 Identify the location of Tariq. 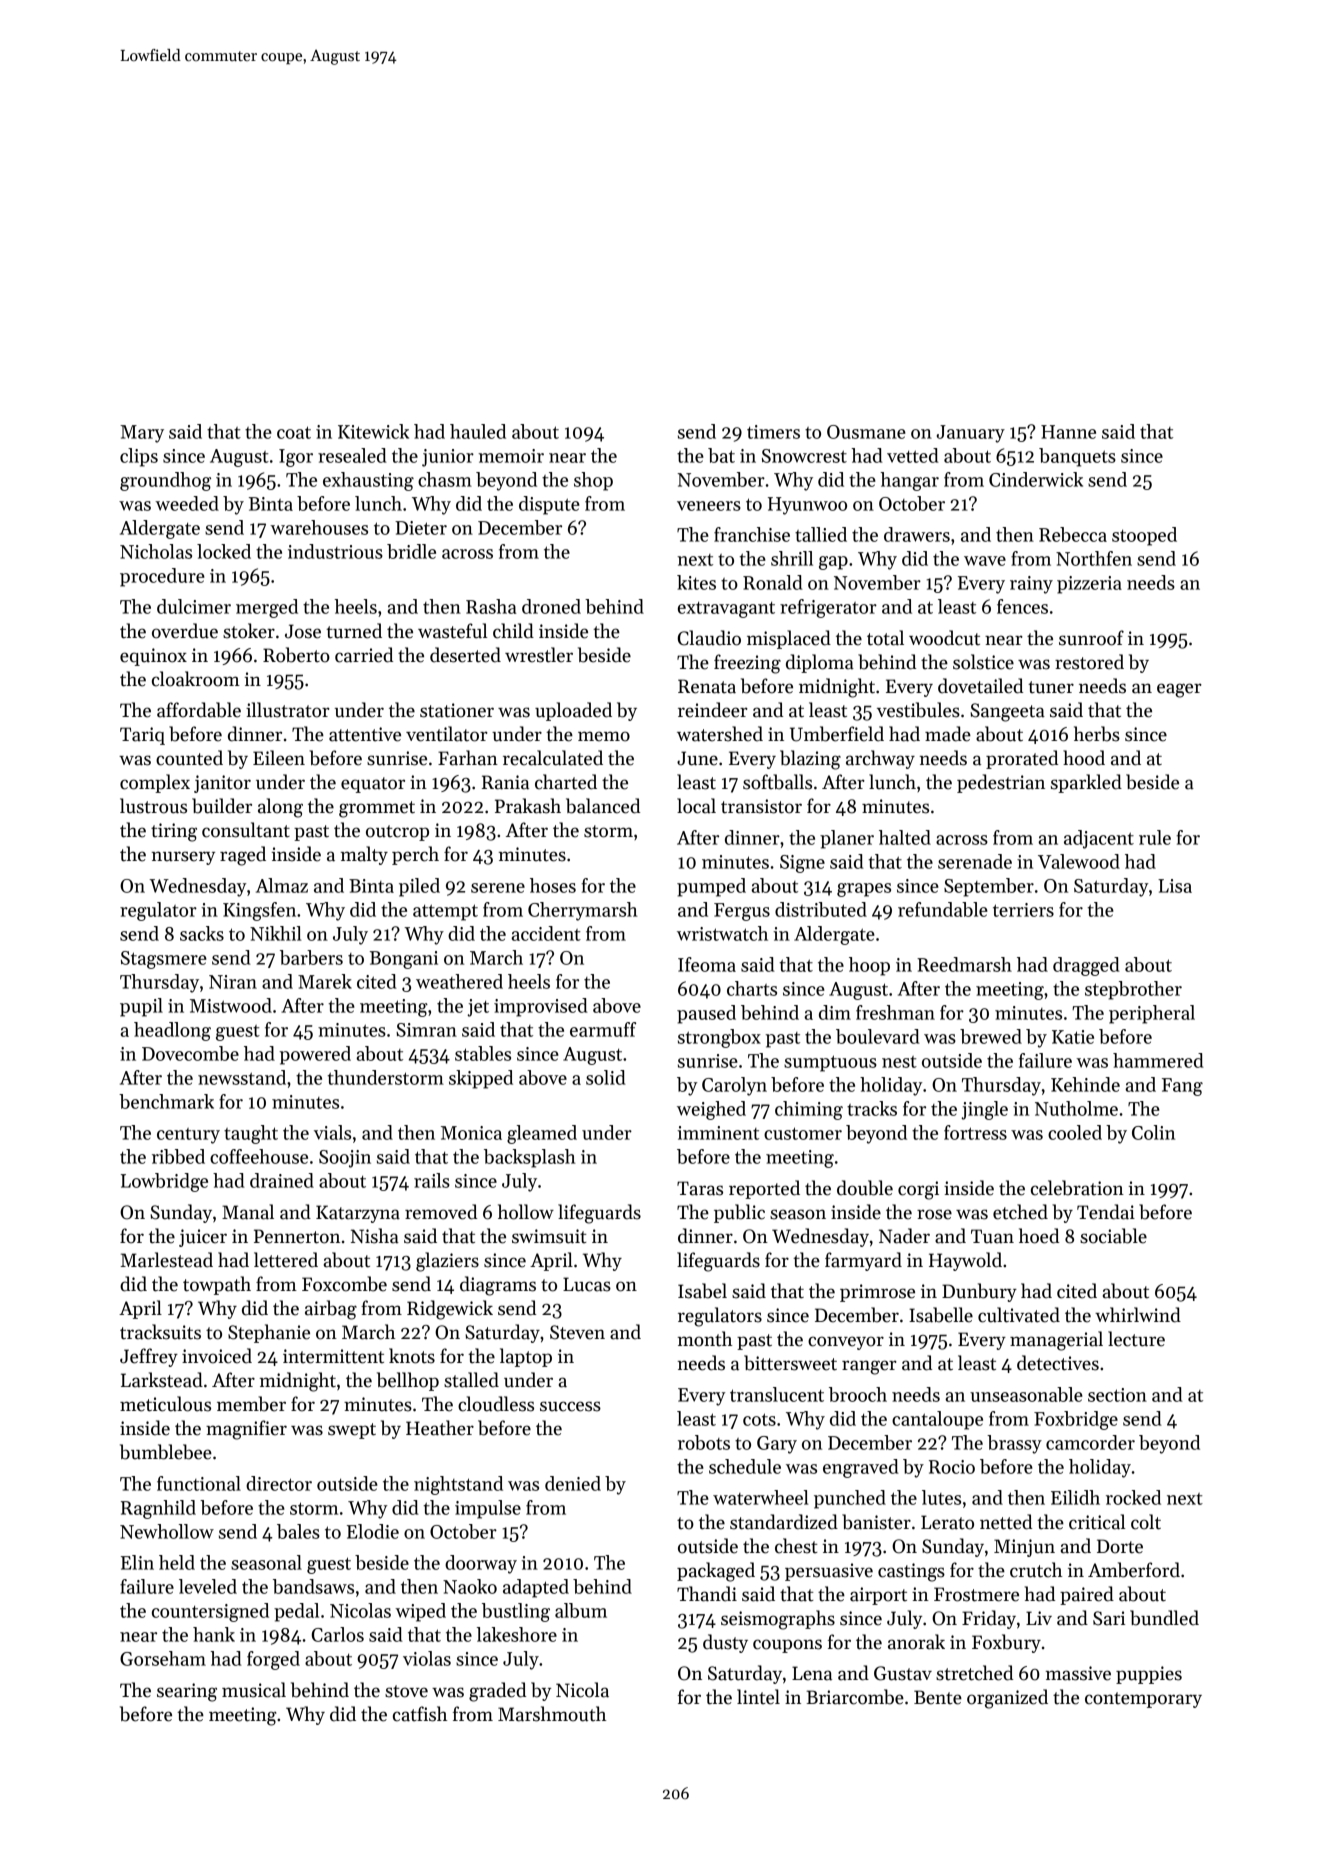
(142, 736).
